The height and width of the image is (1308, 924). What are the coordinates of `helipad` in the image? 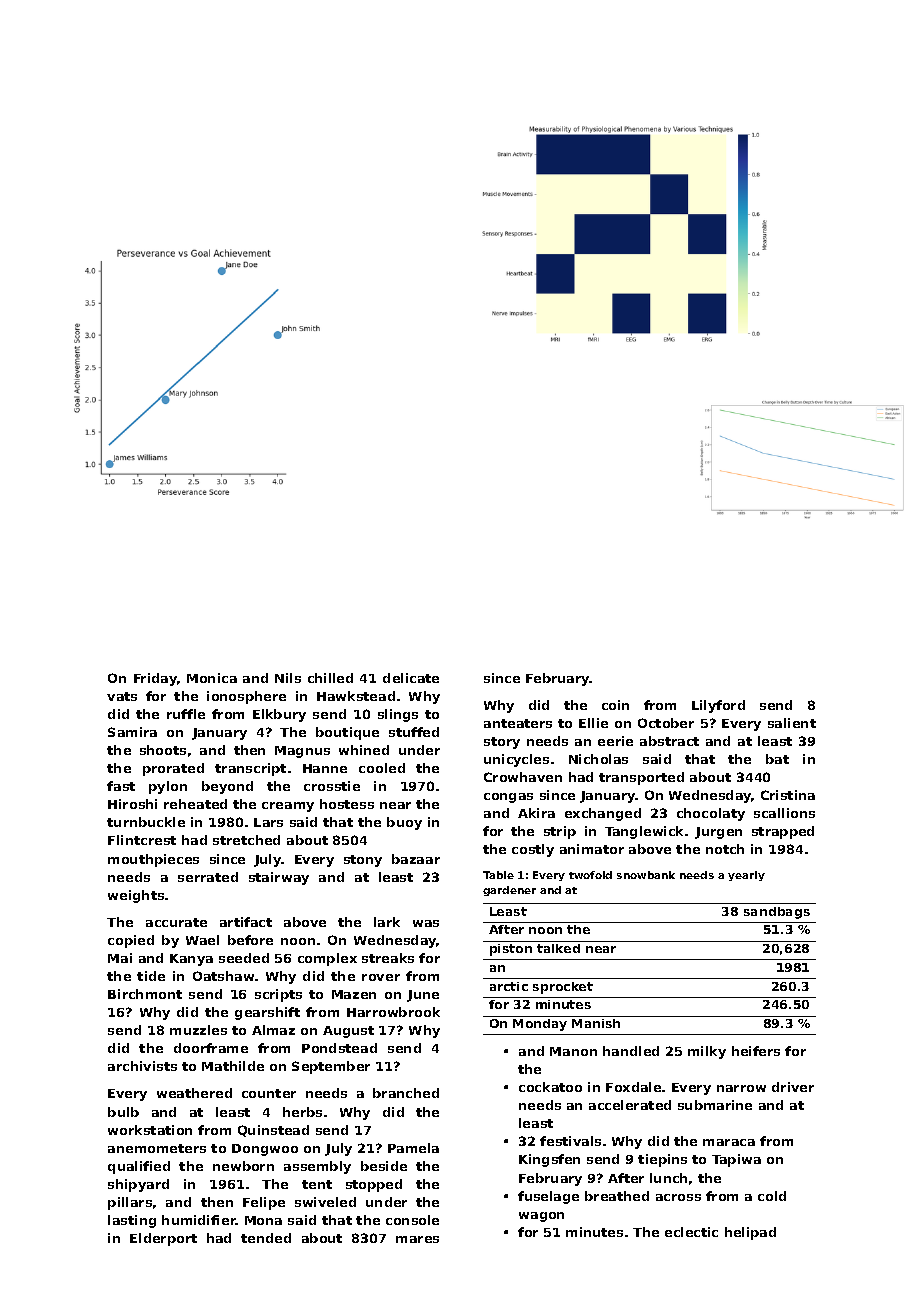 It's located at (750, 1233).
